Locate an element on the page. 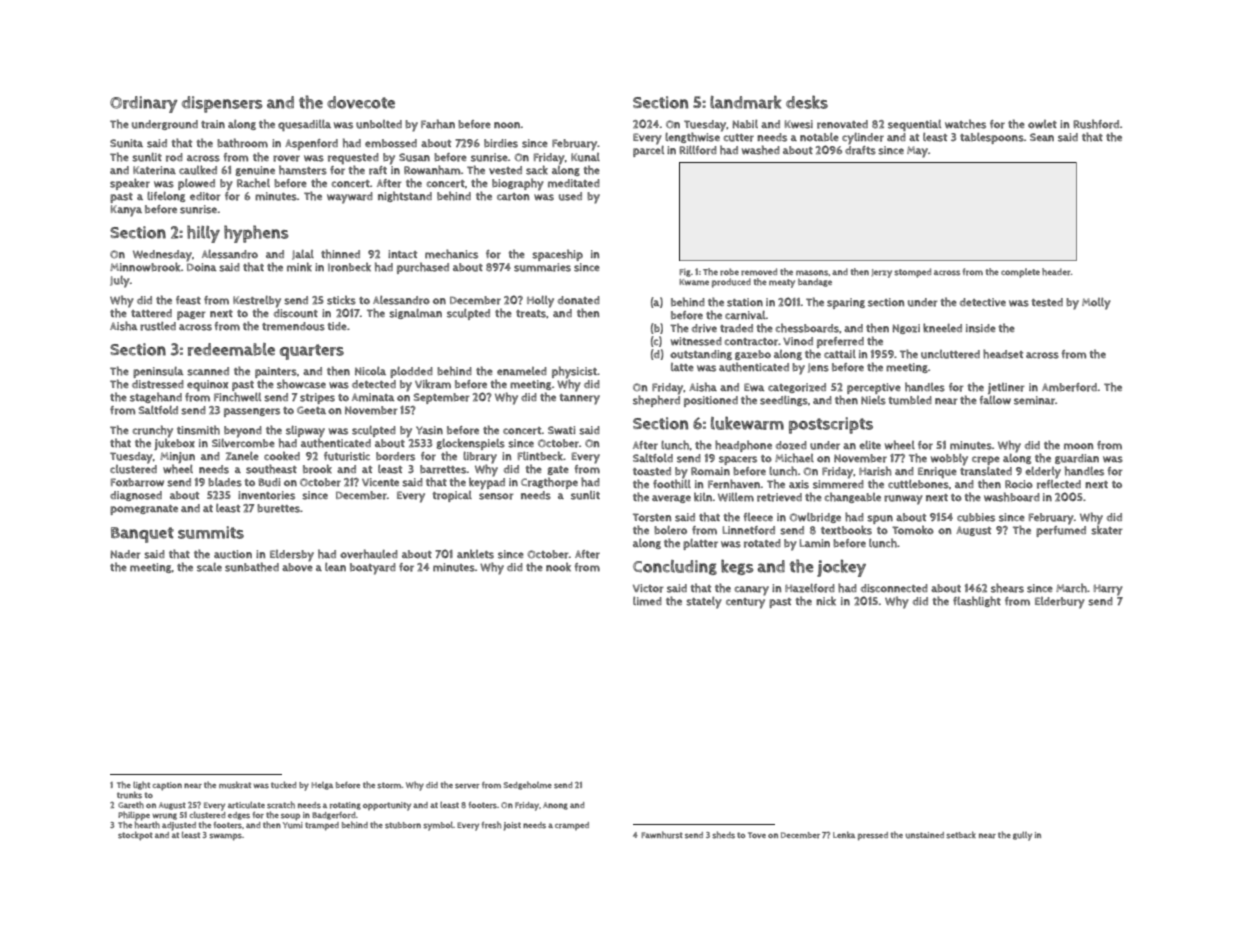  moon is located at coordinates (1078, 446).
